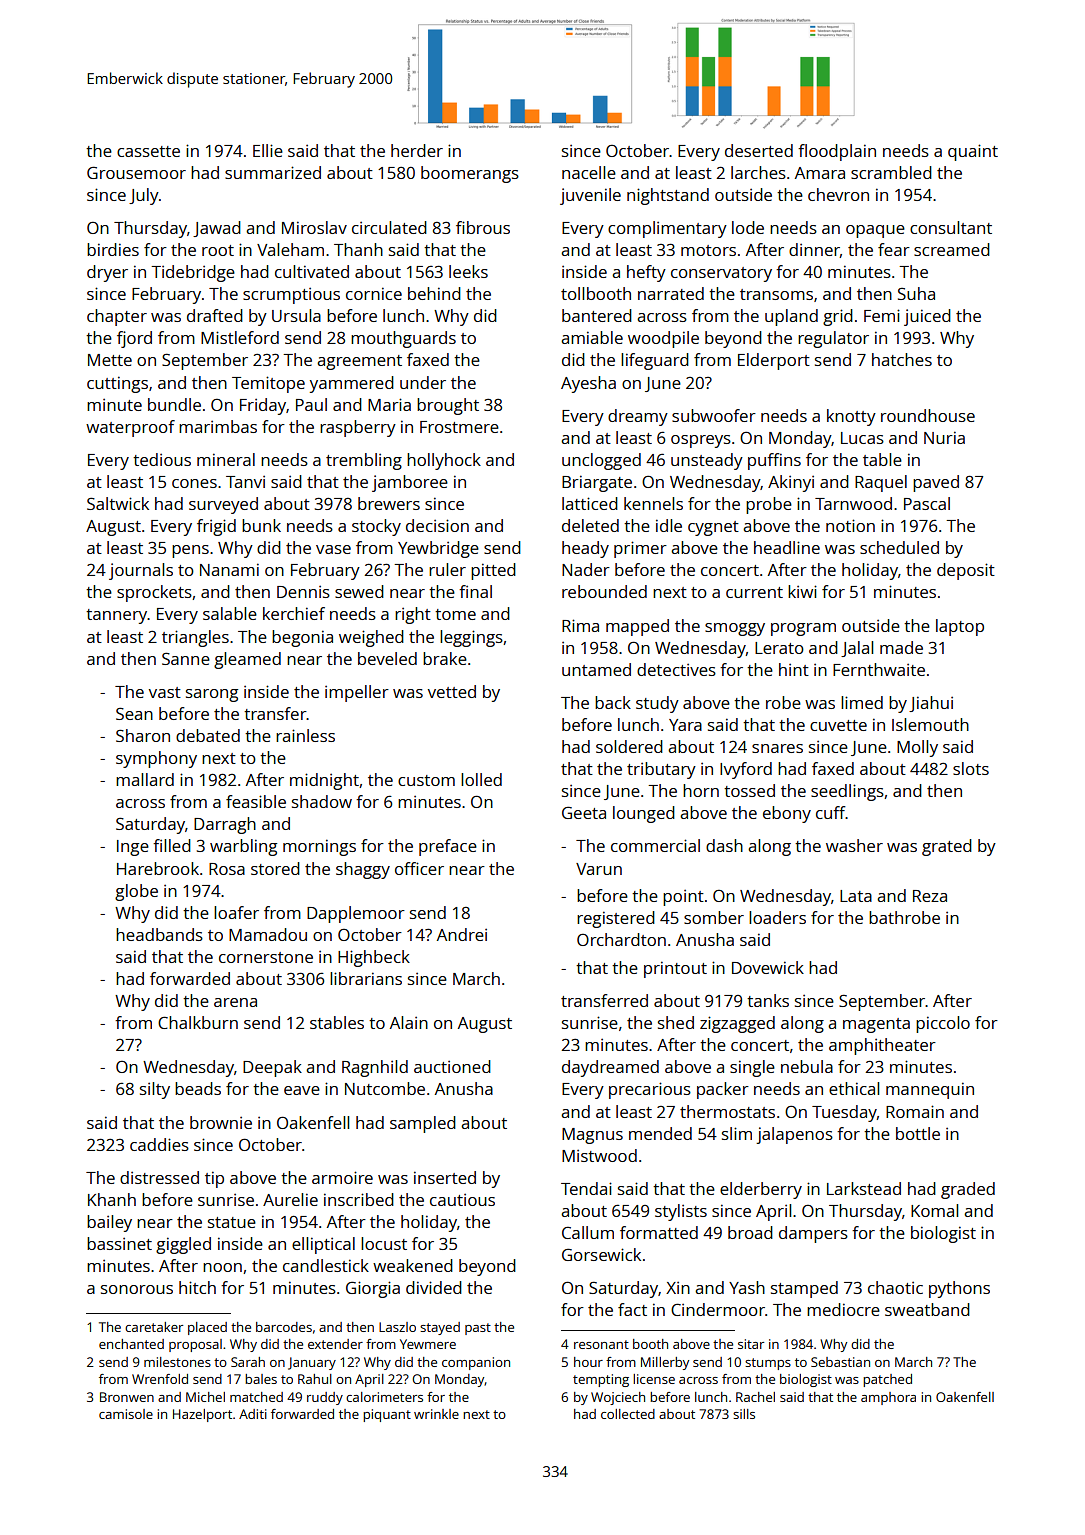 This page has height=1535, width=1085. I want to click on Sanne, so click(186, 658).
